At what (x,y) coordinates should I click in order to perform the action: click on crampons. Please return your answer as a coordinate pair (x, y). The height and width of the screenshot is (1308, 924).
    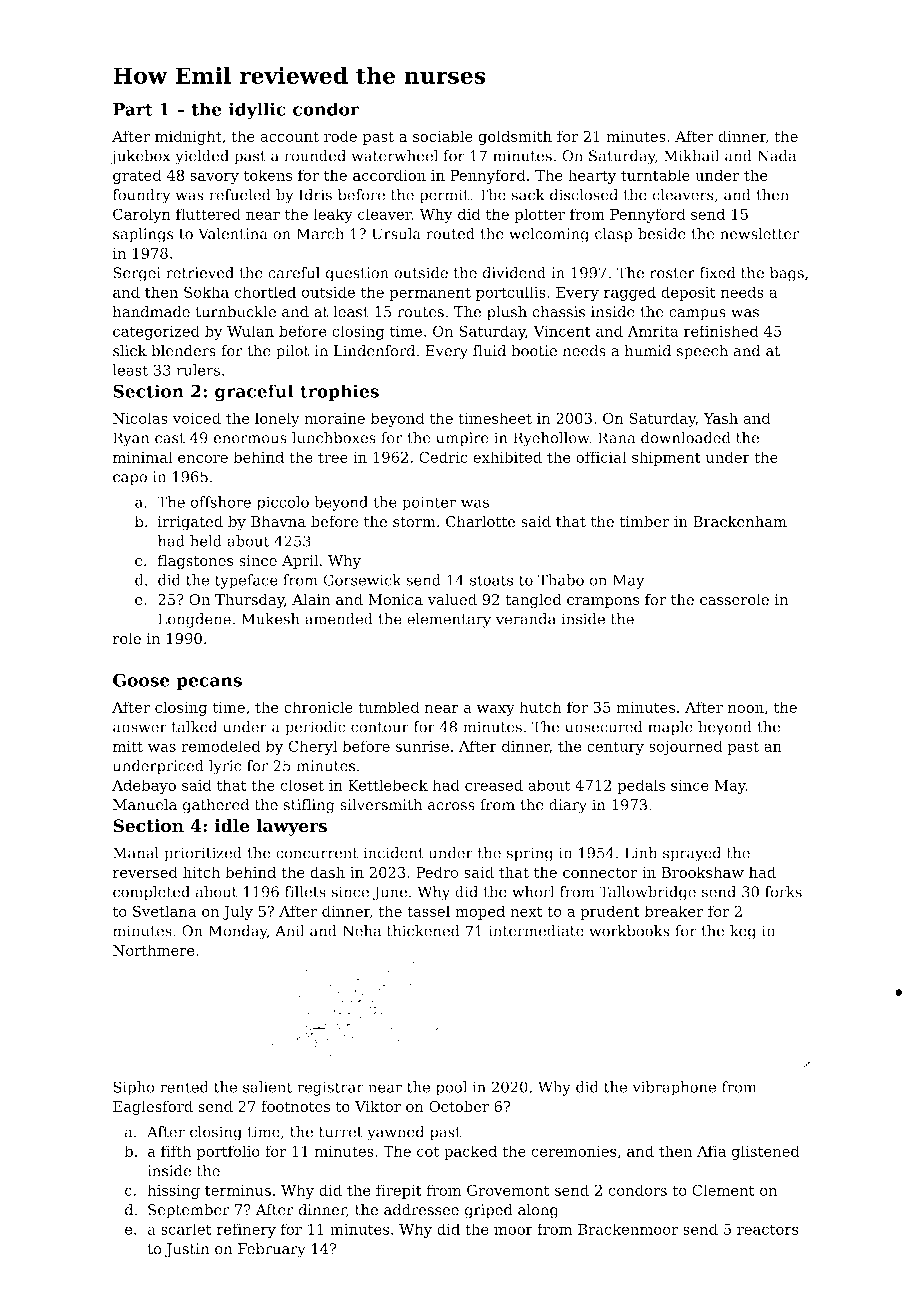
    Looking at the image, I should click on (603, 602).
